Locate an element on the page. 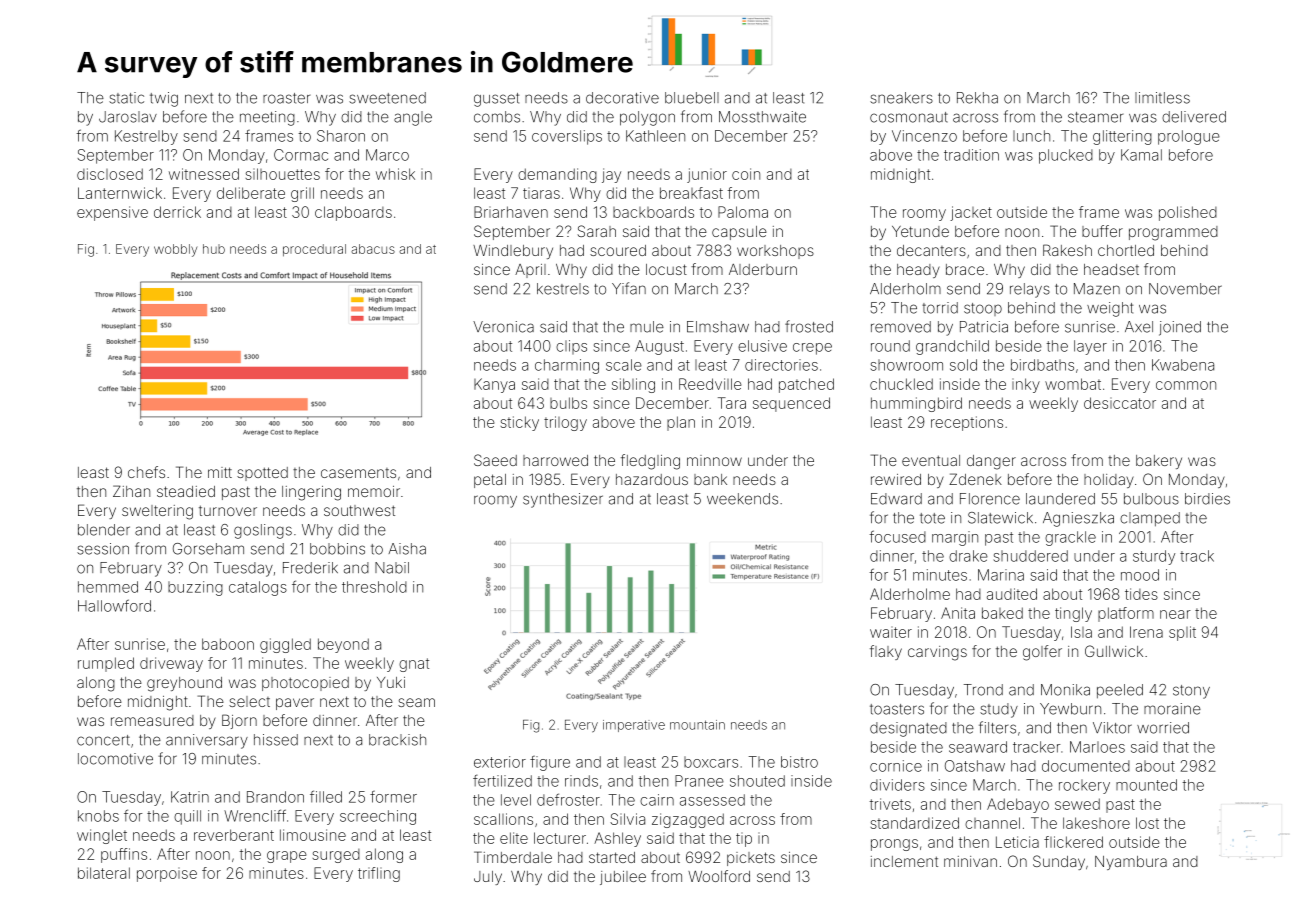  imperative is located at coordinates (634, 726).
